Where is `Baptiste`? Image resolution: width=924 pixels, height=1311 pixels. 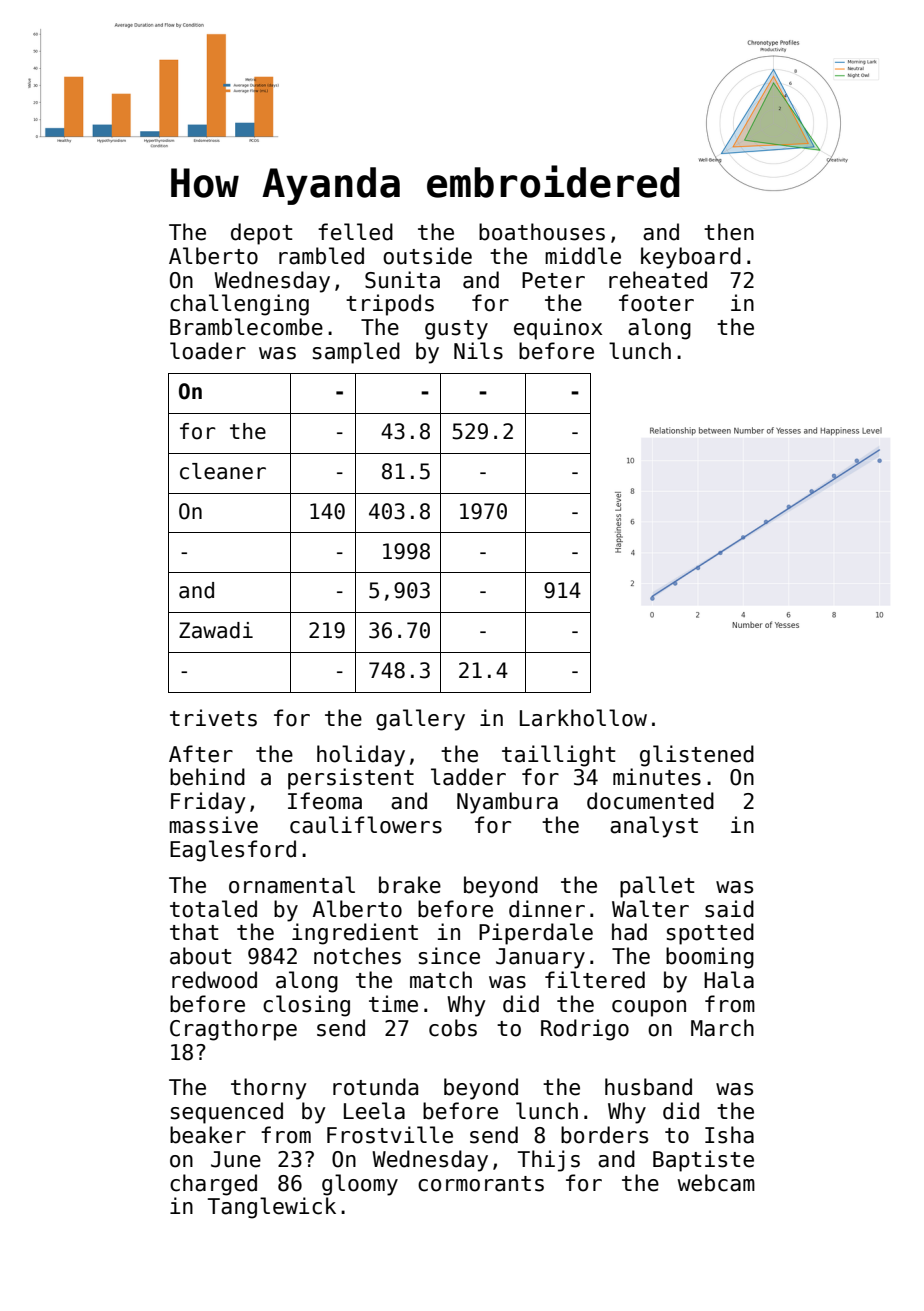
Baptiste is located at coordinates (703, 1161).
